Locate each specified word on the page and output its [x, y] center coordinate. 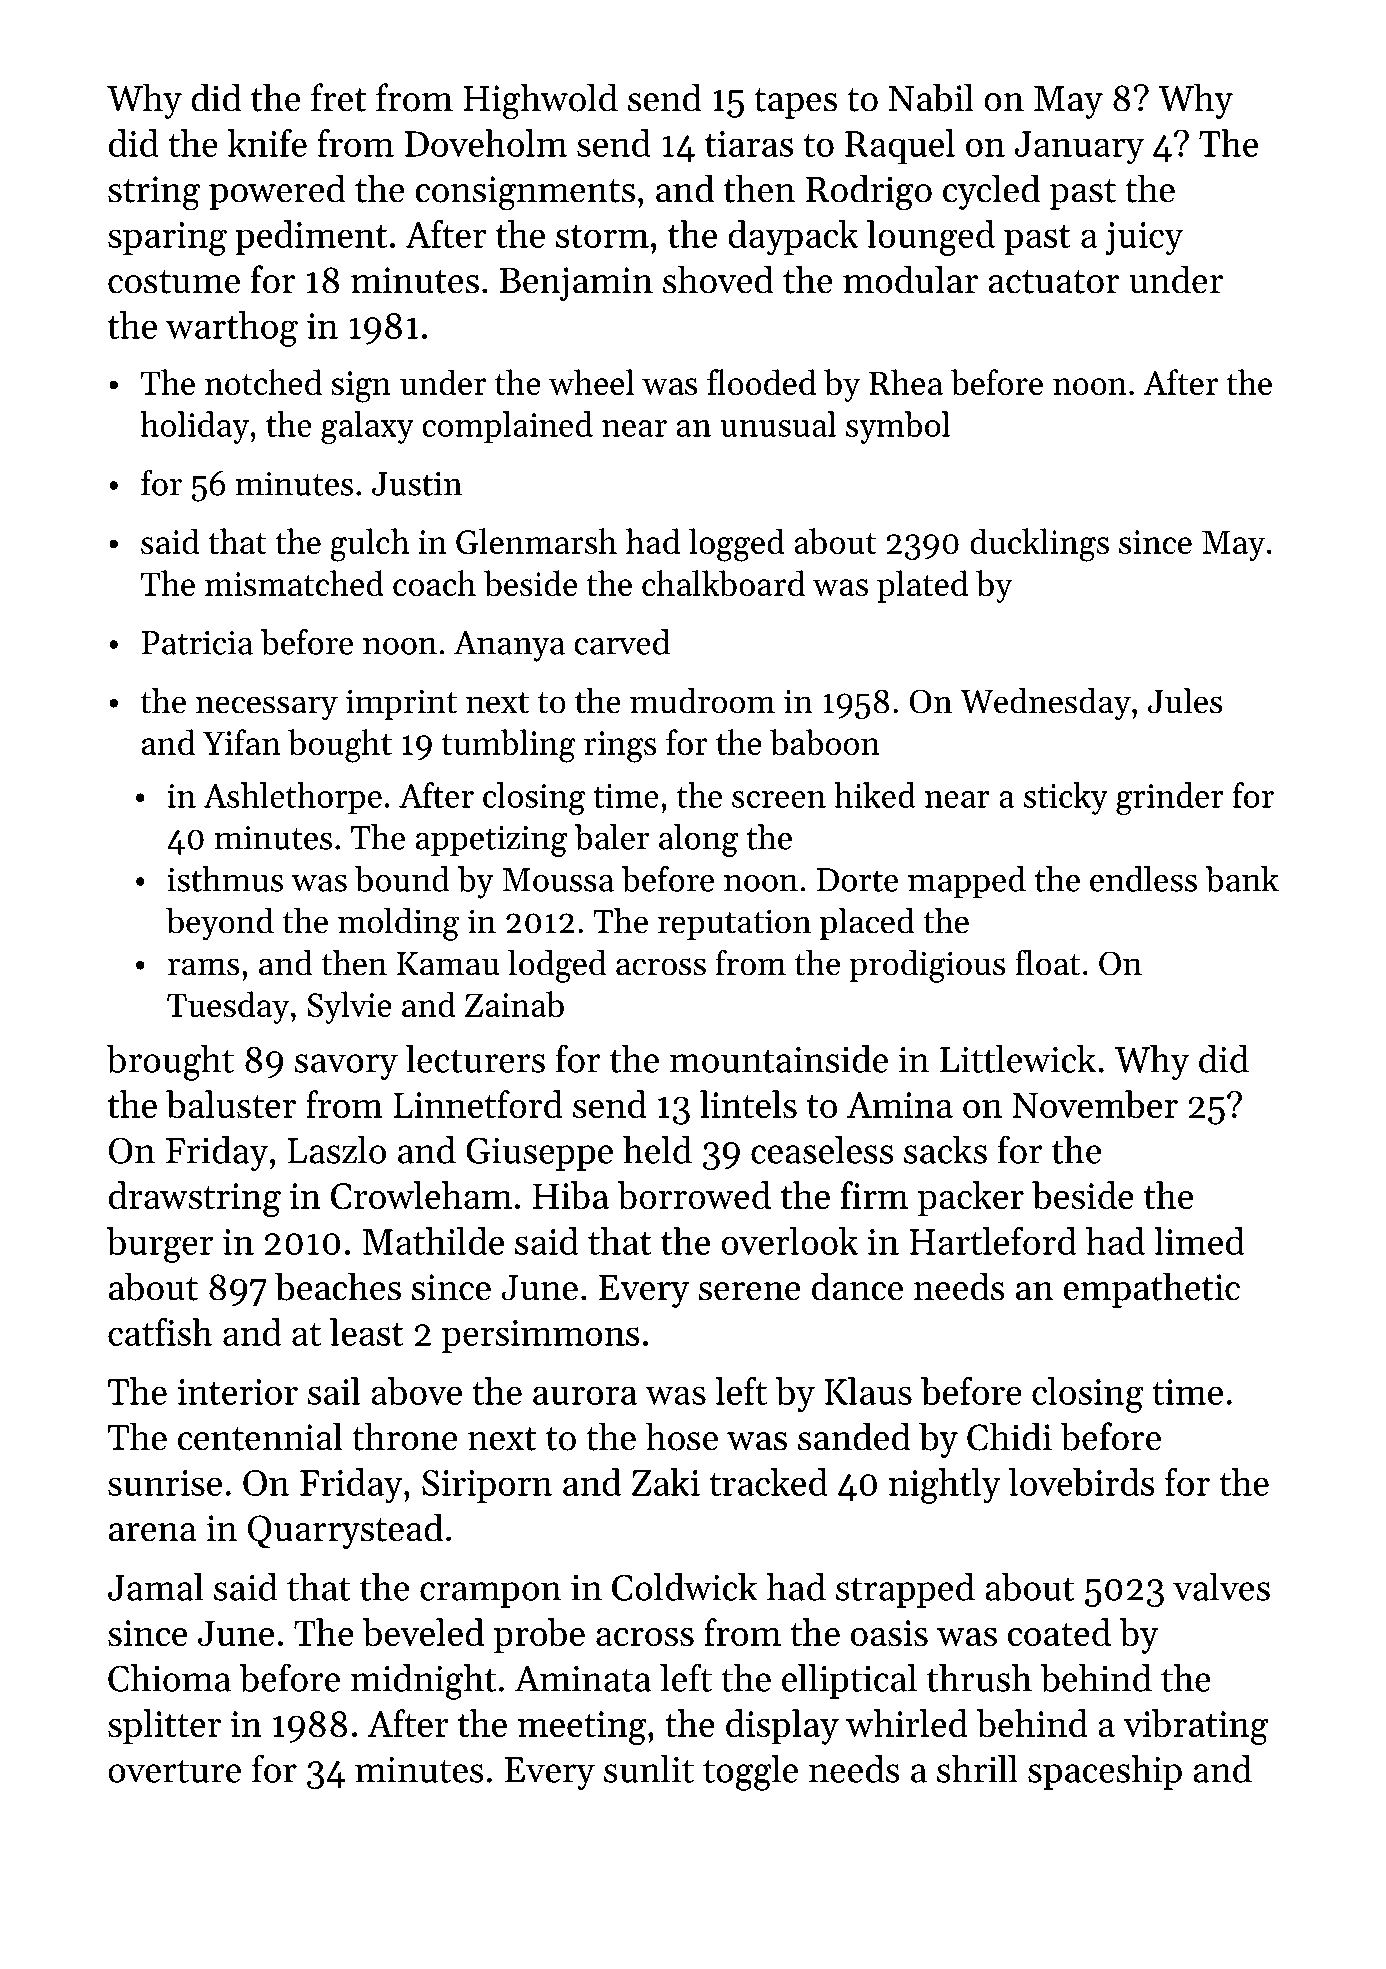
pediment [311, 237]
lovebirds [1082, 1482]
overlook [789, 1241]
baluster [231, 1104]
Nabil [931, 97]
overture [174, 1771]
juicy [1144, 239]
